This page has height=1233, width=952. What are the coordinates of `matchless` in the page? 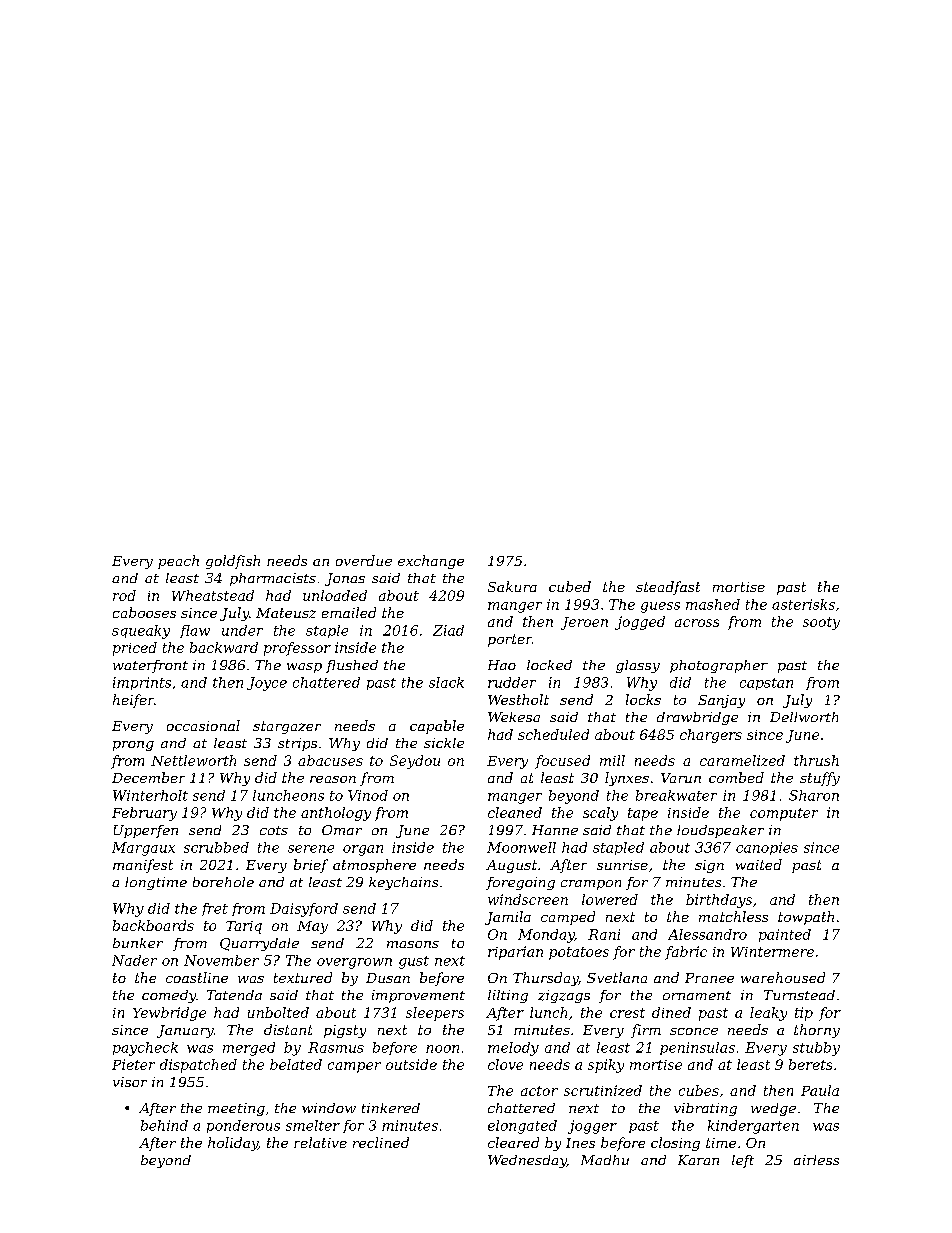 It's located at (733, 916).
